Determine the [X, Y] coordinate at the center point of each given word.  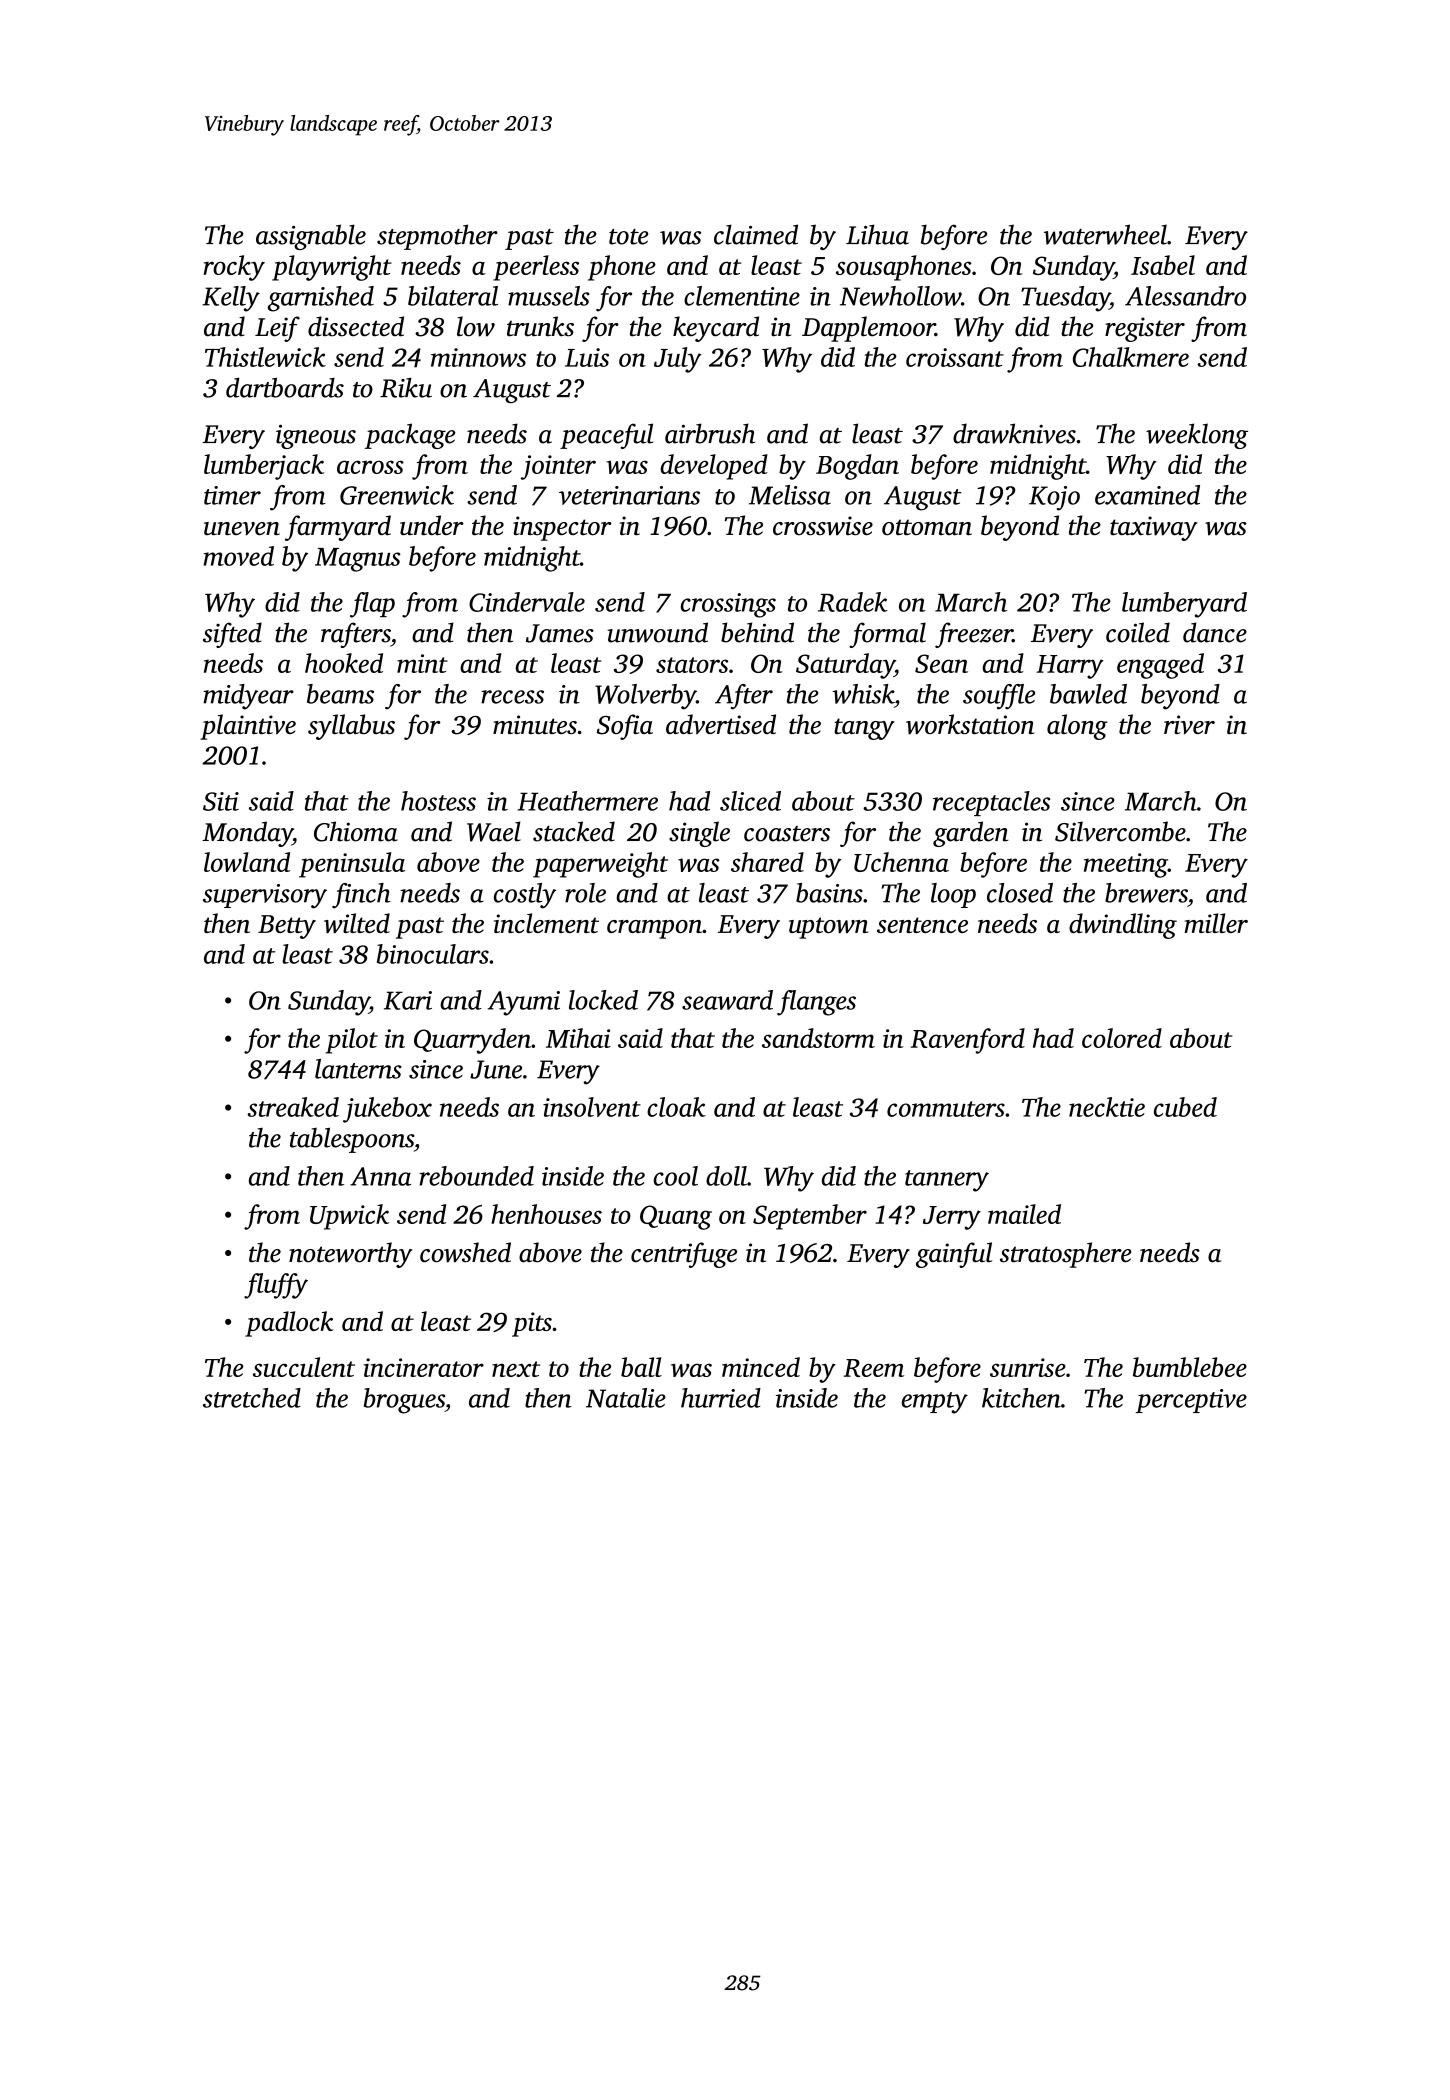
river [1189, 724]
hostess [438, 801]
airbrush [710, 433]
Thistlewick [265, 357]
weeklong [1197, 436]
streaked [293, 1107]
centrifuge [684, 1255]
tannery [947, 1181]
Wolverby [645, 697]
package [410, 436]
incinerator [424, 1367]
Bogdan [857, 467]
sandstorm [818, 1038]
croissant [955, 357]
